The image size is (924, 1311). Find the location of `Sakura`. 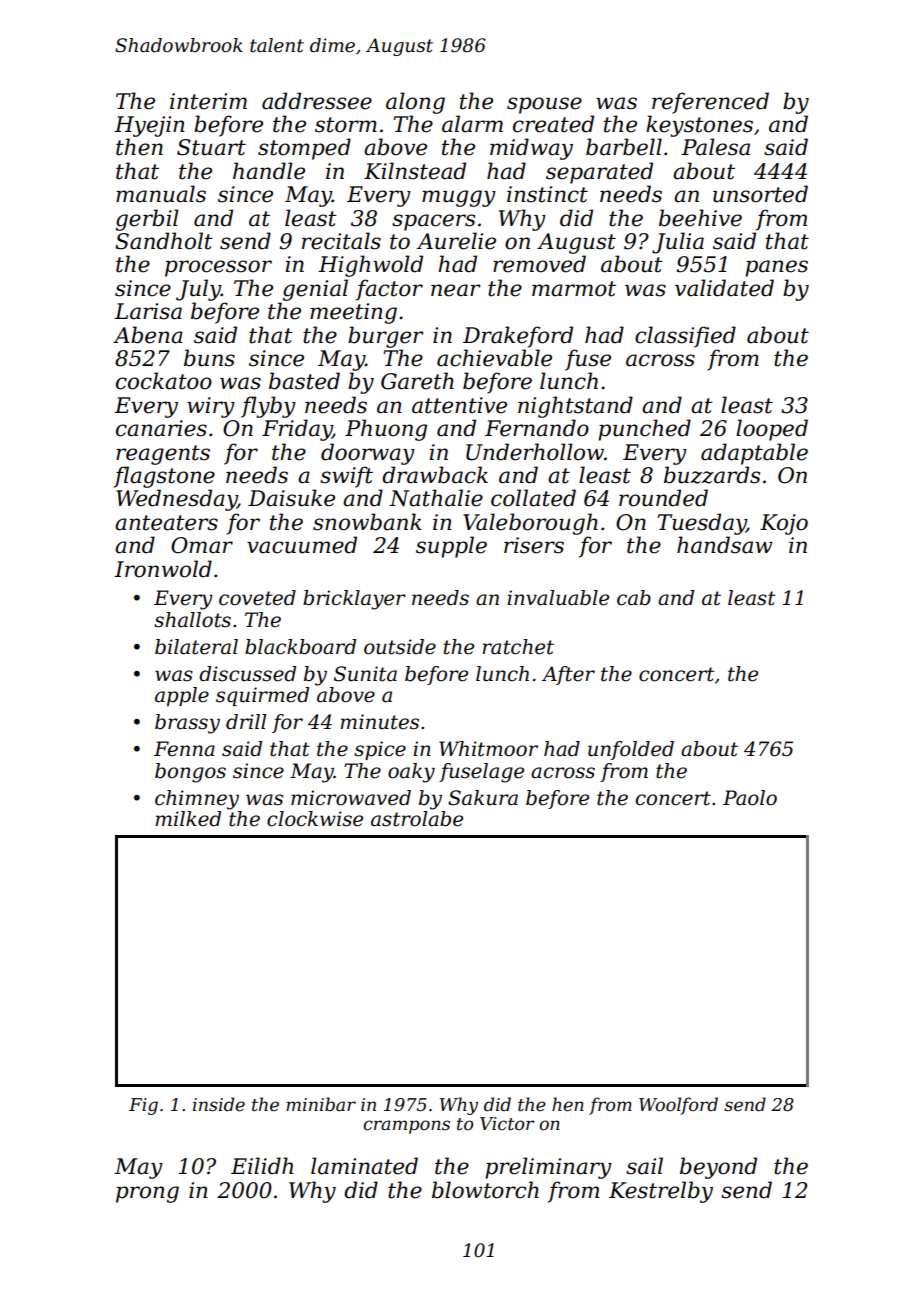

Sakura is located at coordinates (483, 798).
